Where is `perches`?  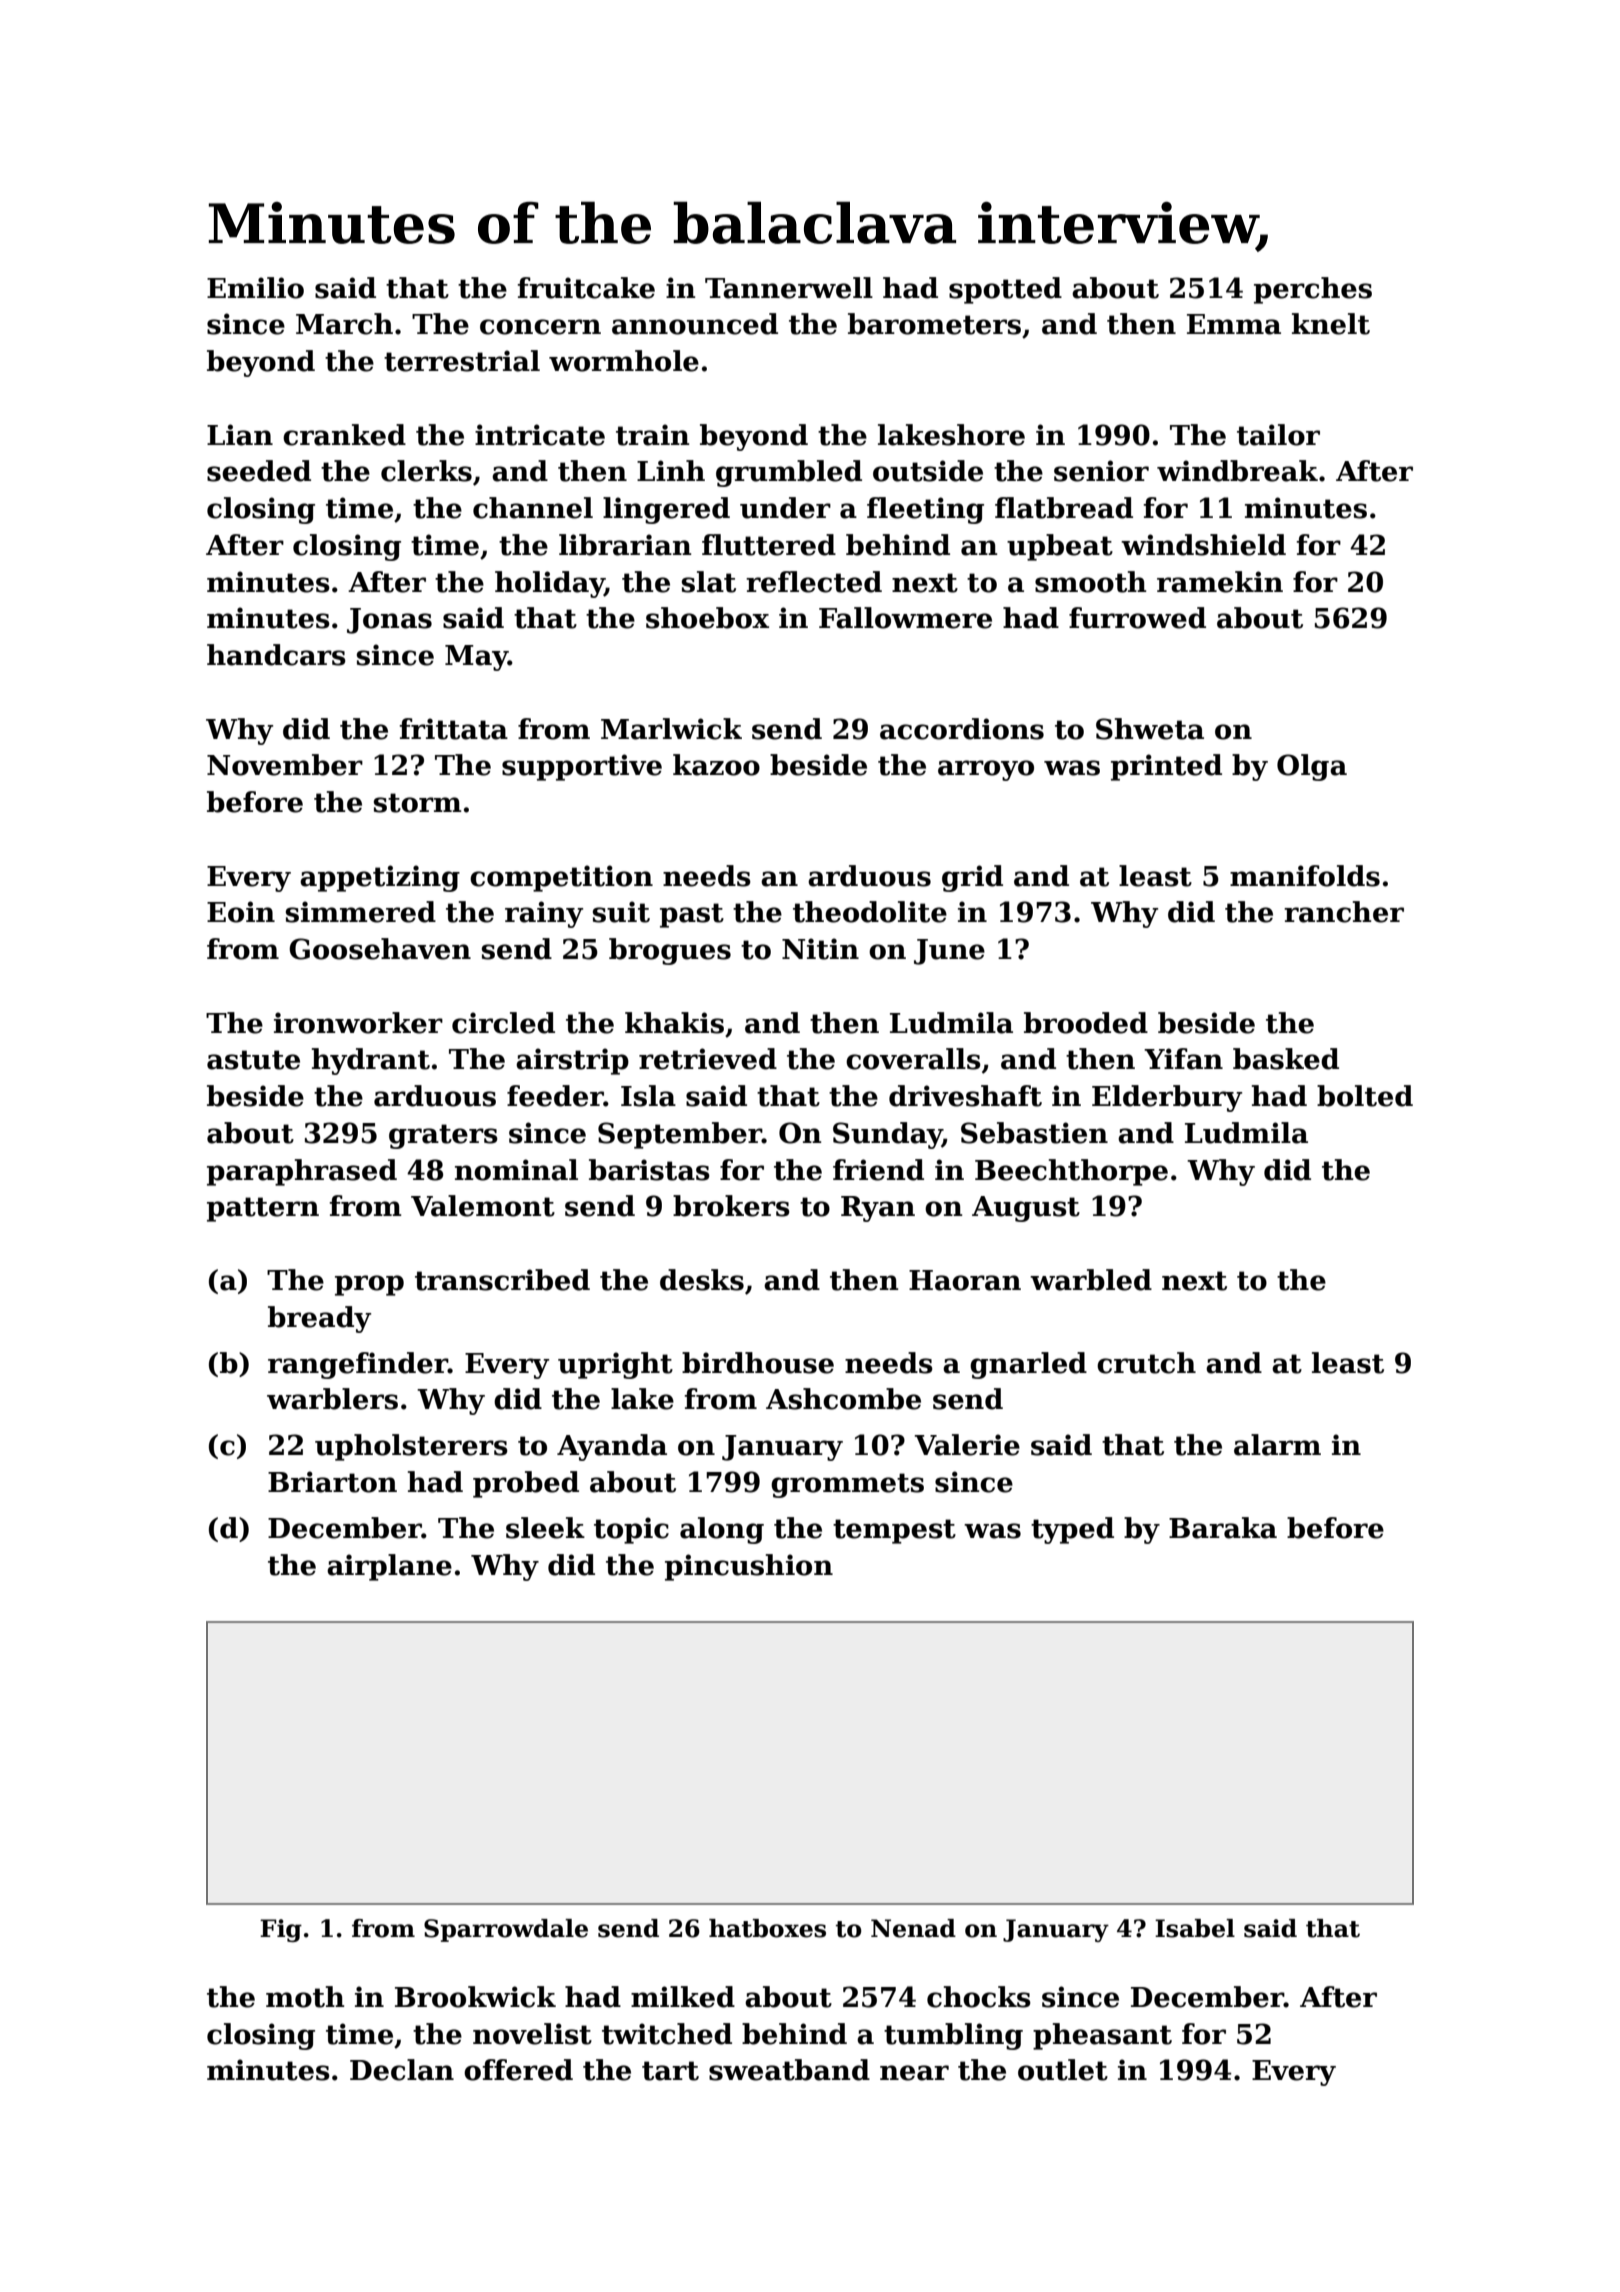
perches is located at coordinates (1313, 290).
